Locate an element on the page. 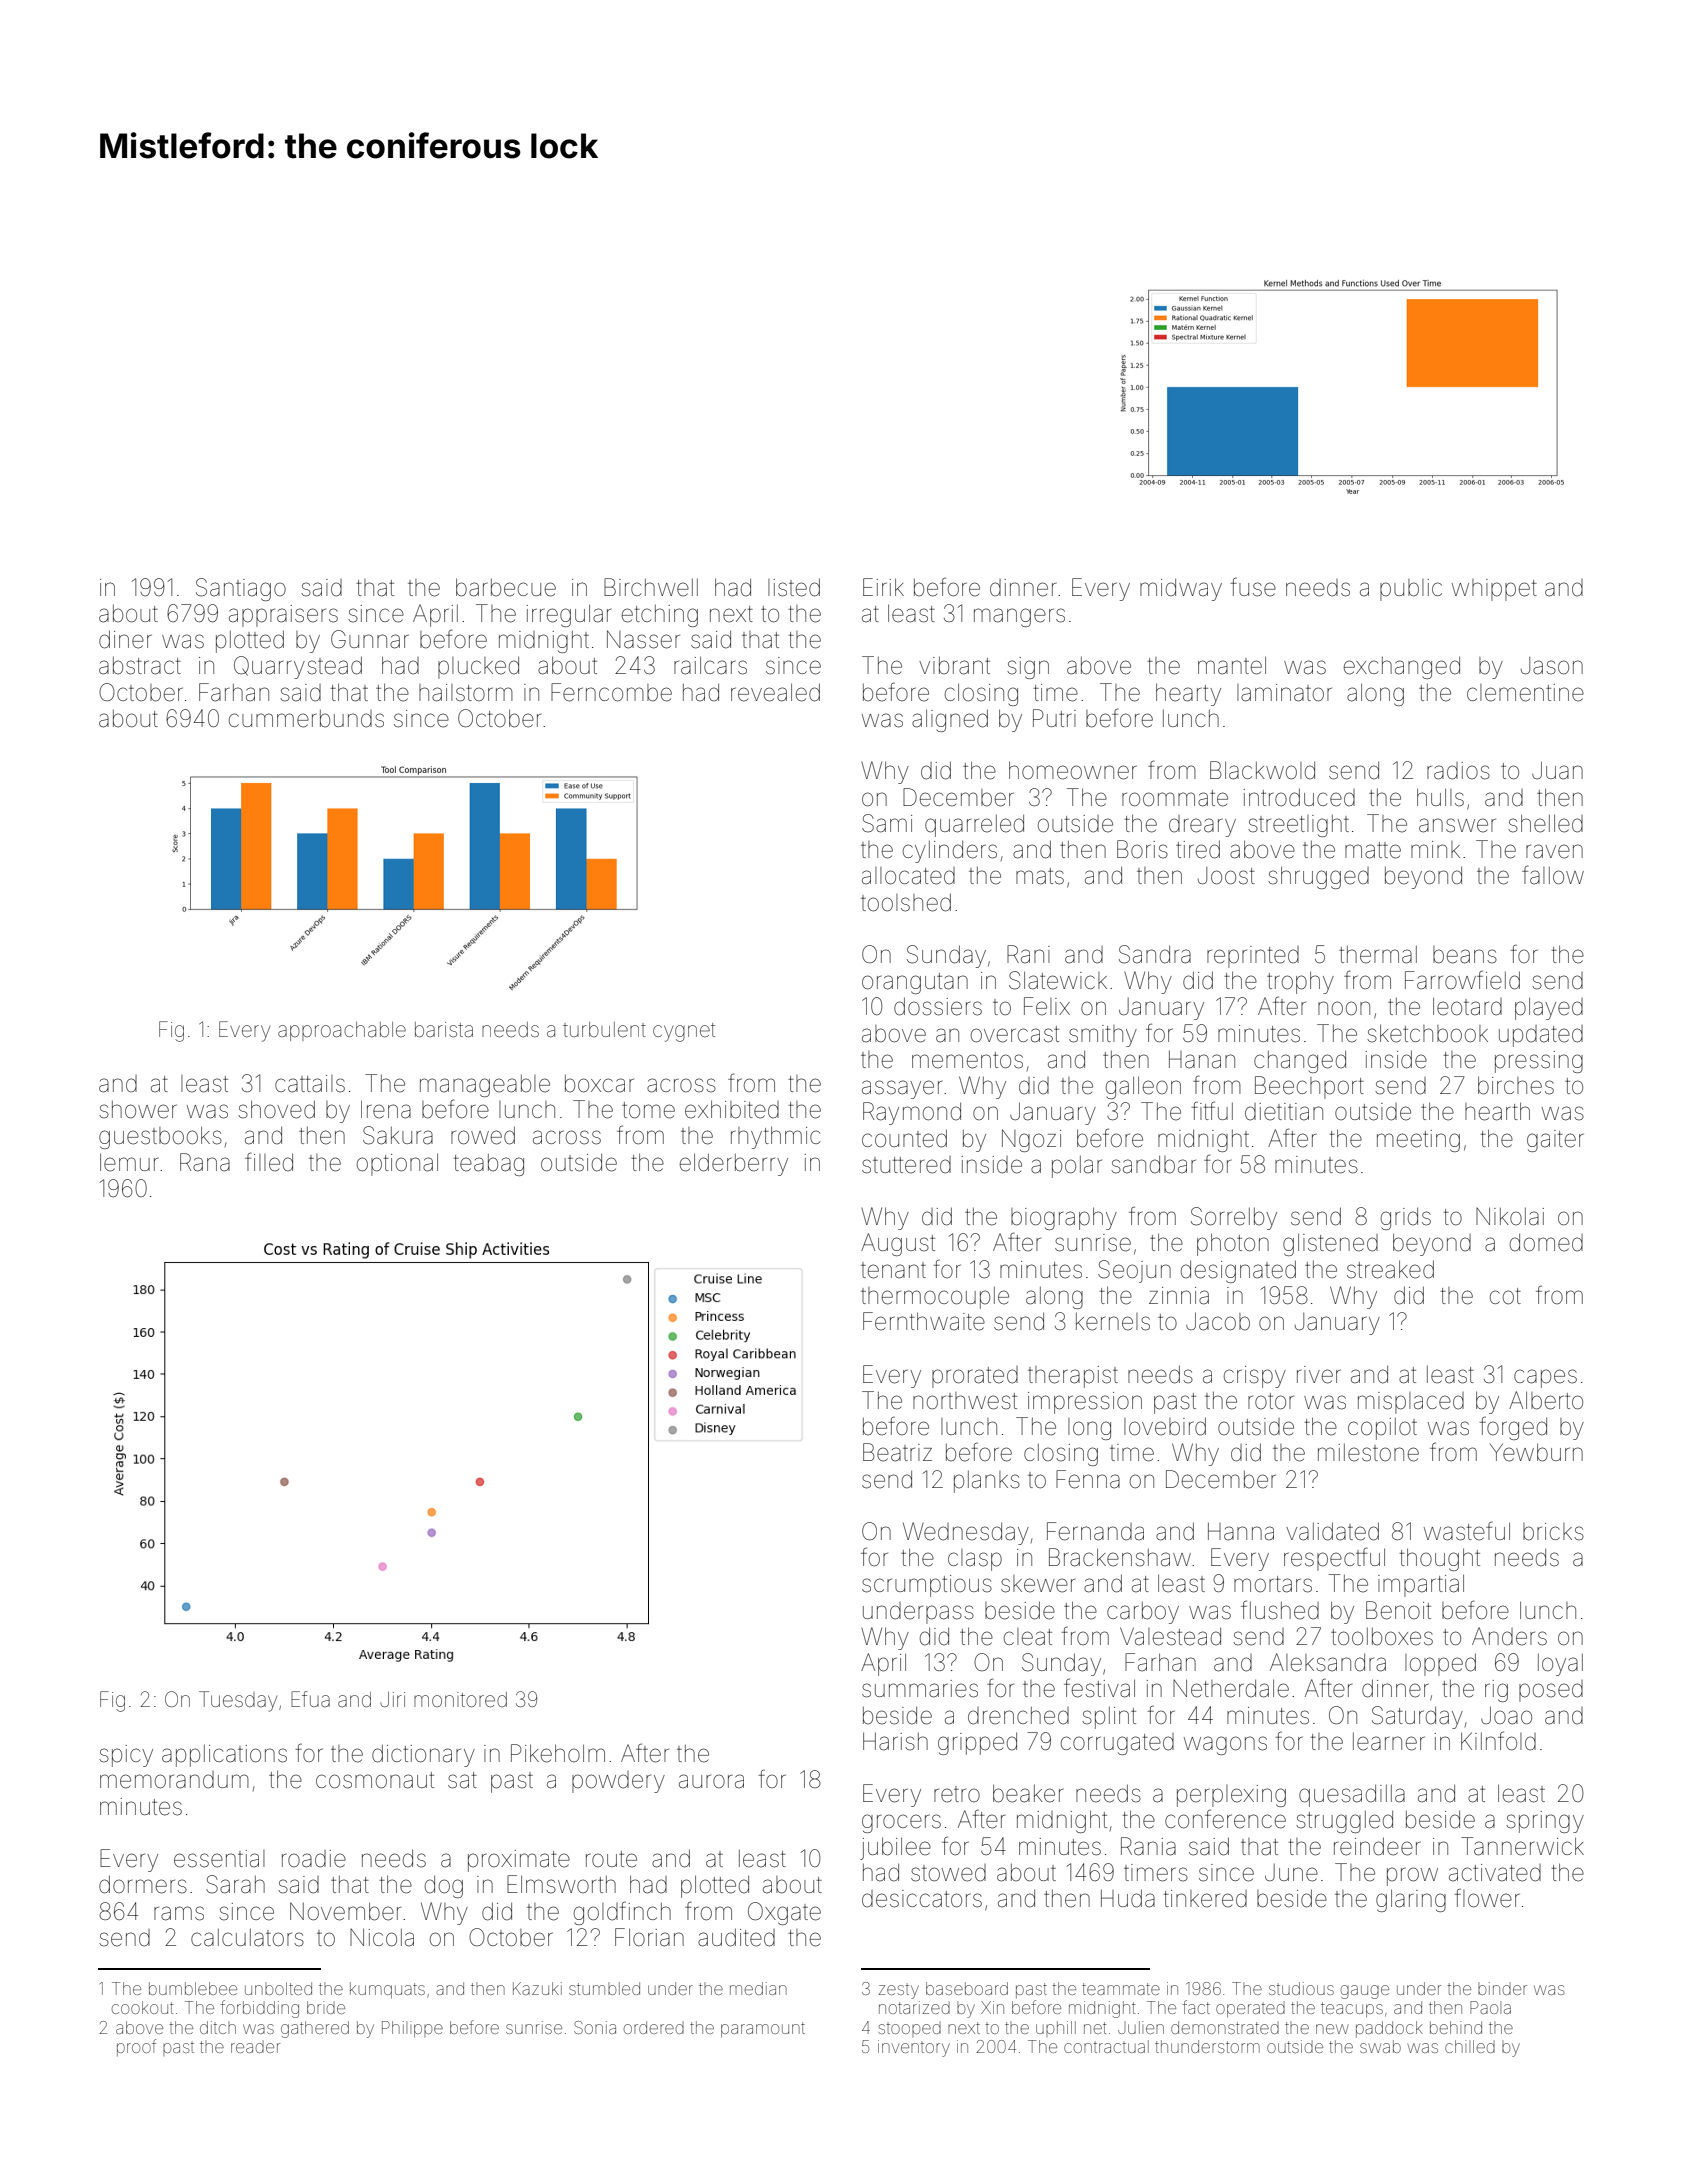 This document has width=1683, height=2178. approachable is located at coordinates (342, 1031).
